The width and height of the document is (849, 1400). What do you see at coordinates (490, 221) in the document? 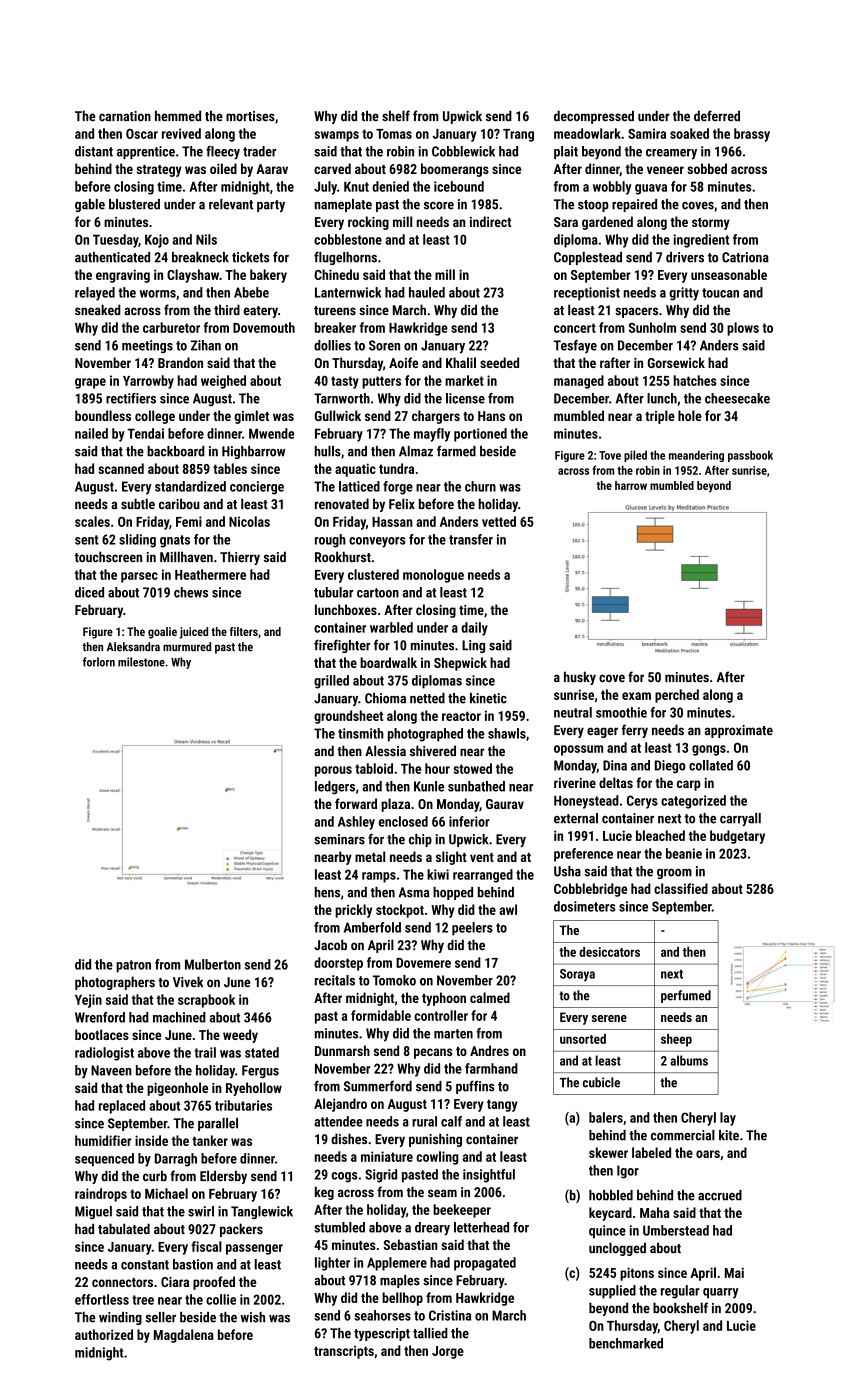
I see `indirect` at bounding box center [490, 221].
